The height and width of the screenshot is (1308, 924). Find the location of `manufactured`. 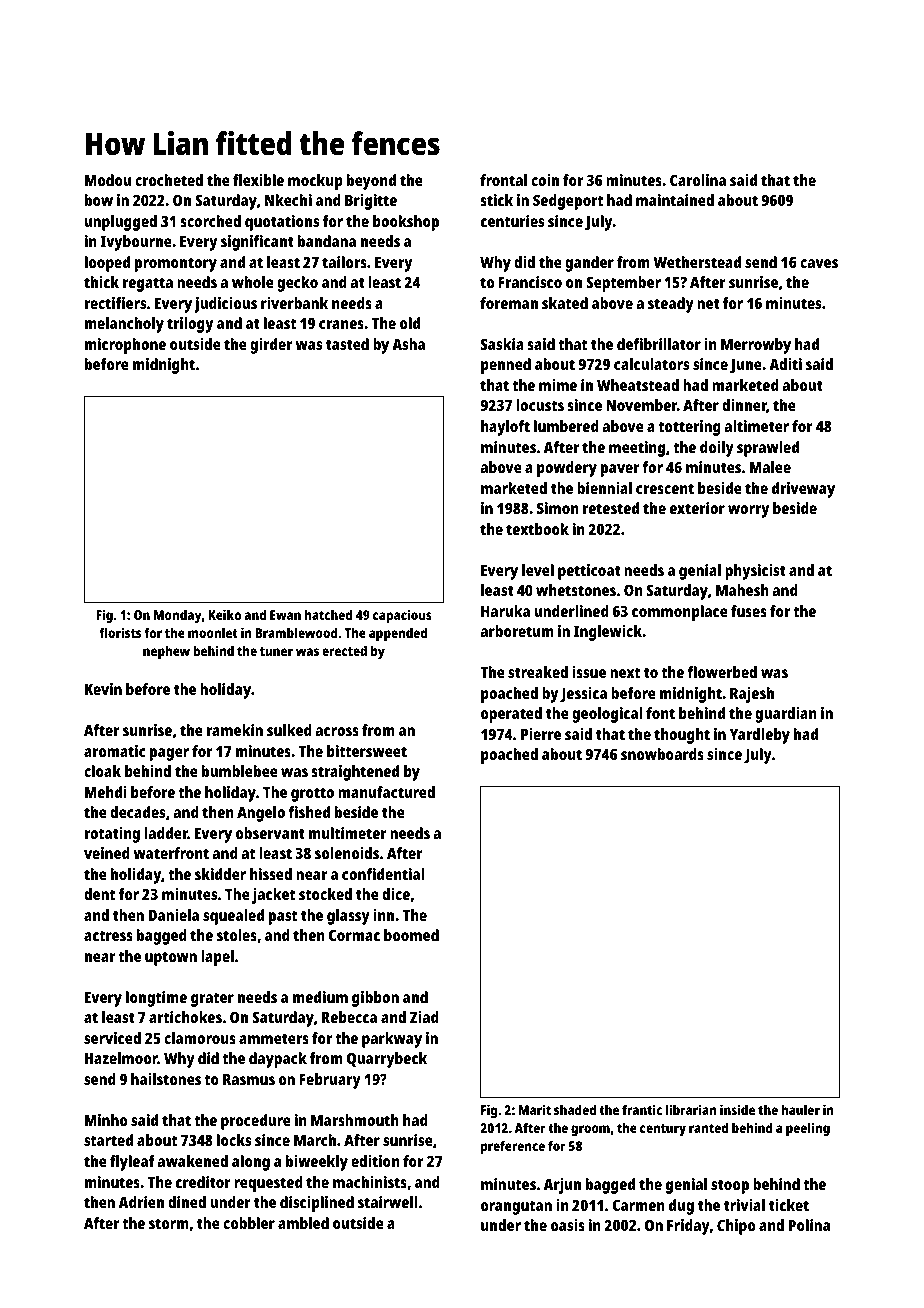

manufactured is located at coordinates (386, 792).
